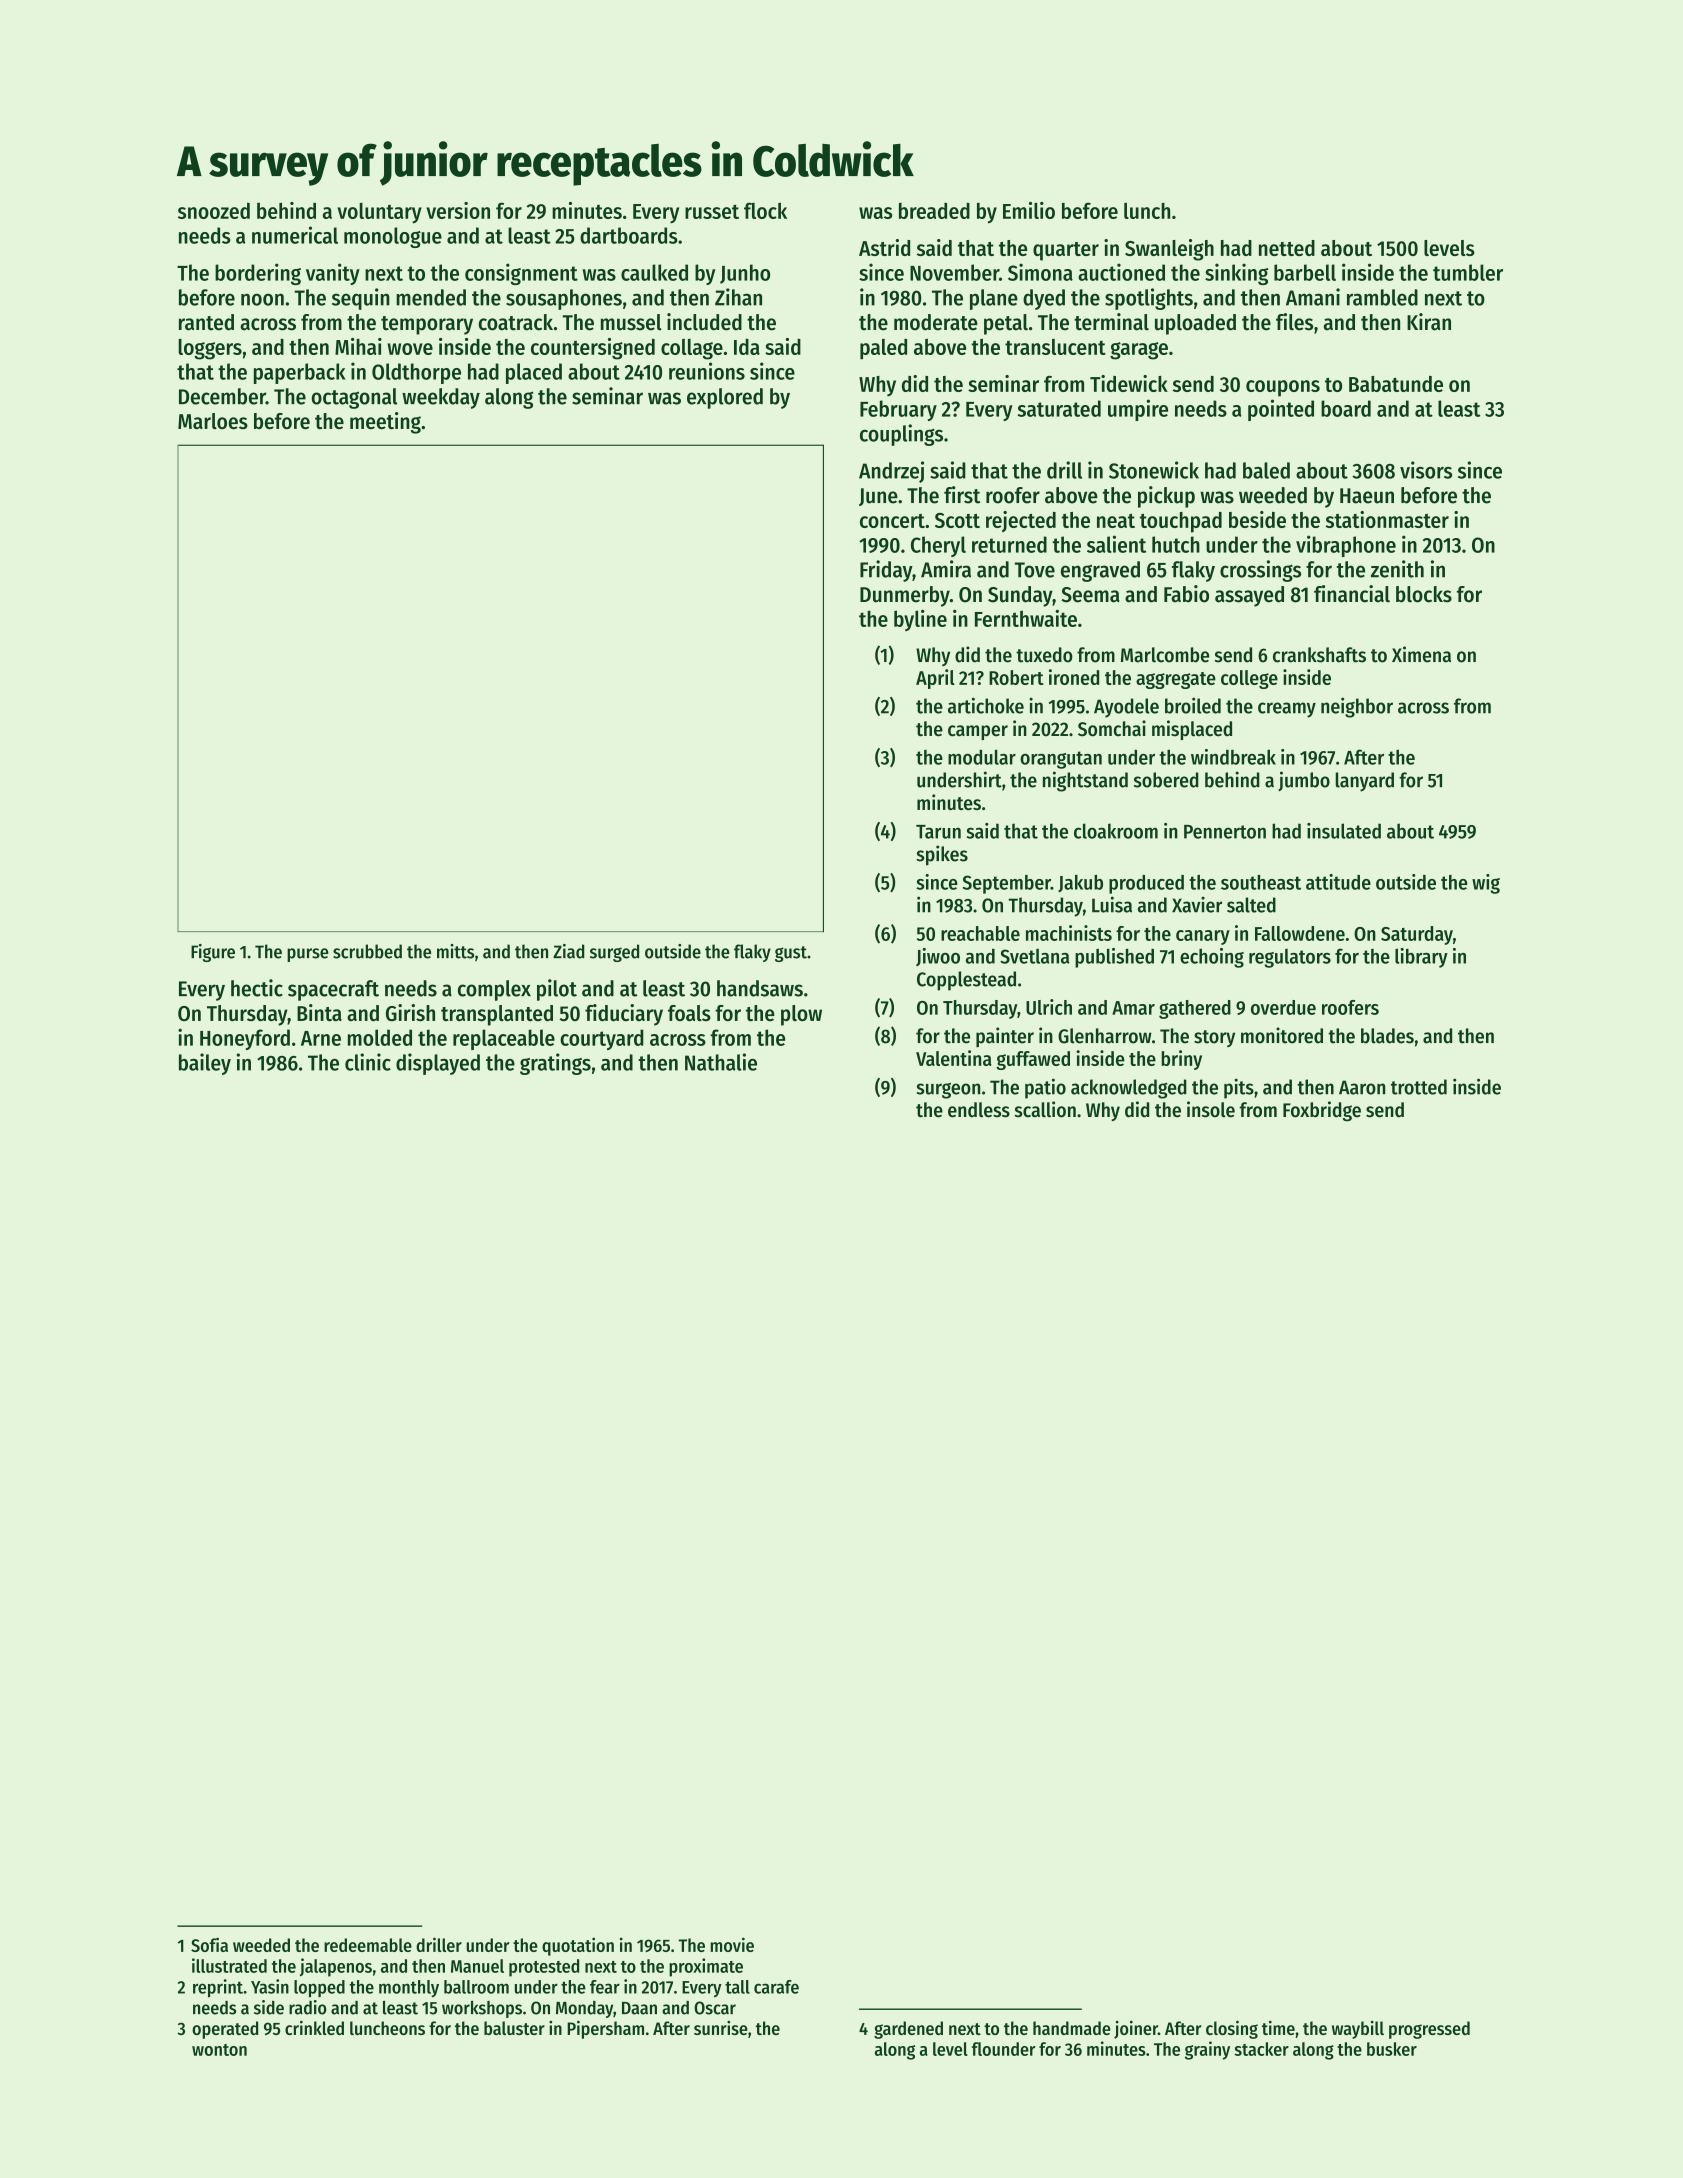  What do you see at coordinates (1186, 594) in the screenshot?
I see `Fabio` at bounding box center [1186, 594].
